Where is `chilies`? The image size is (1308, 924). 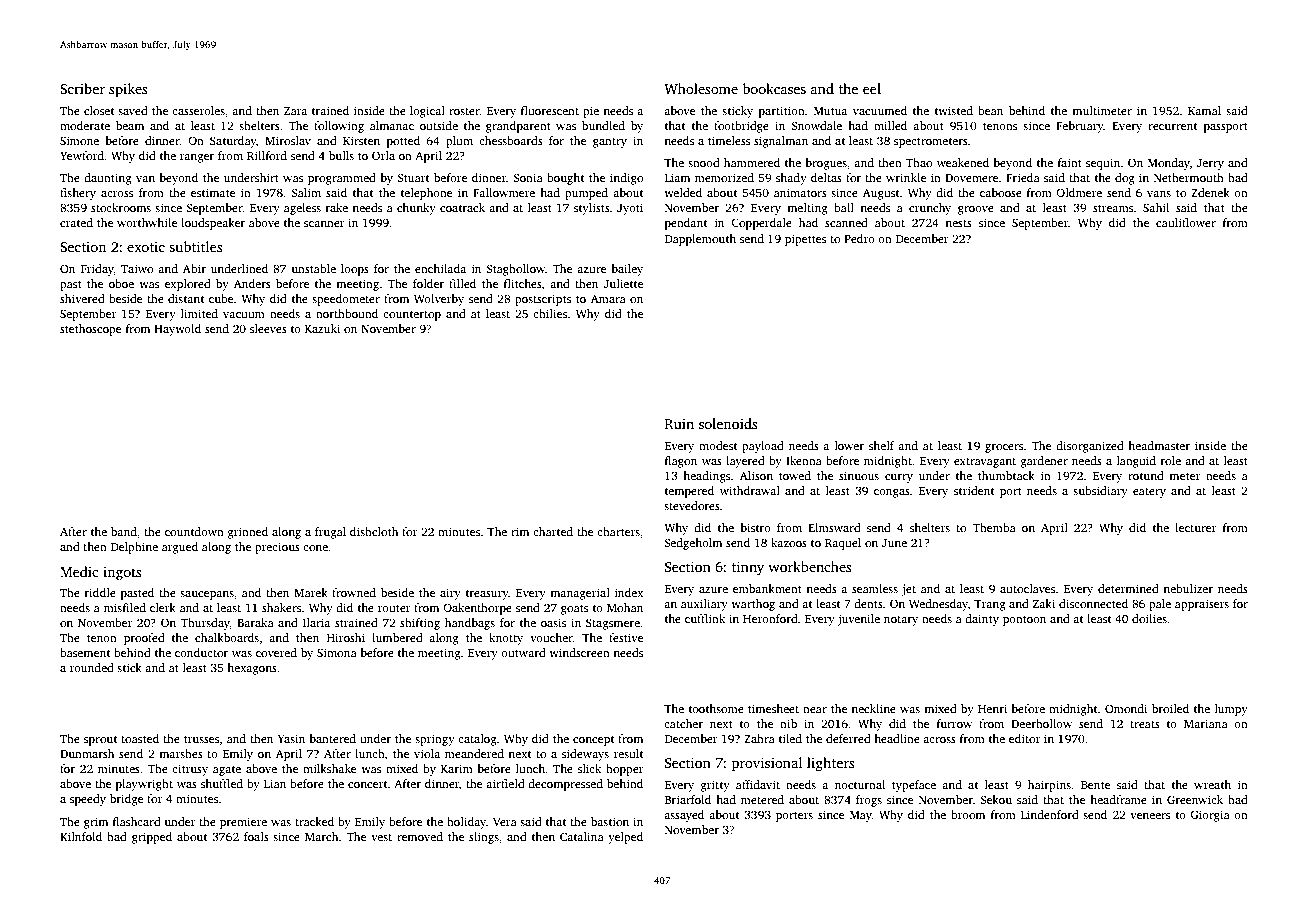
chilies is located at coordinates (550, 313).
